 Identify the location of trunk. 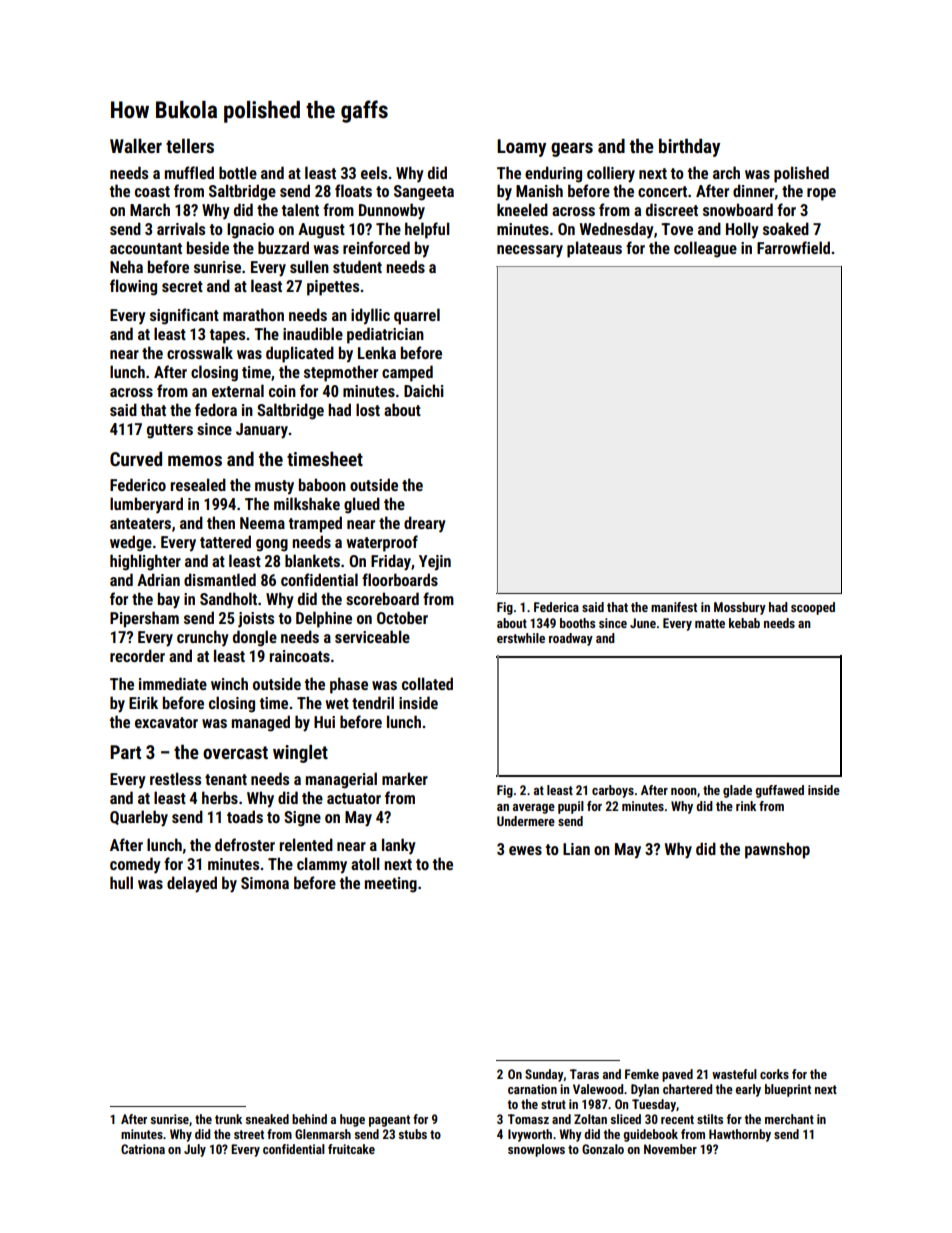
(228, 1119).
